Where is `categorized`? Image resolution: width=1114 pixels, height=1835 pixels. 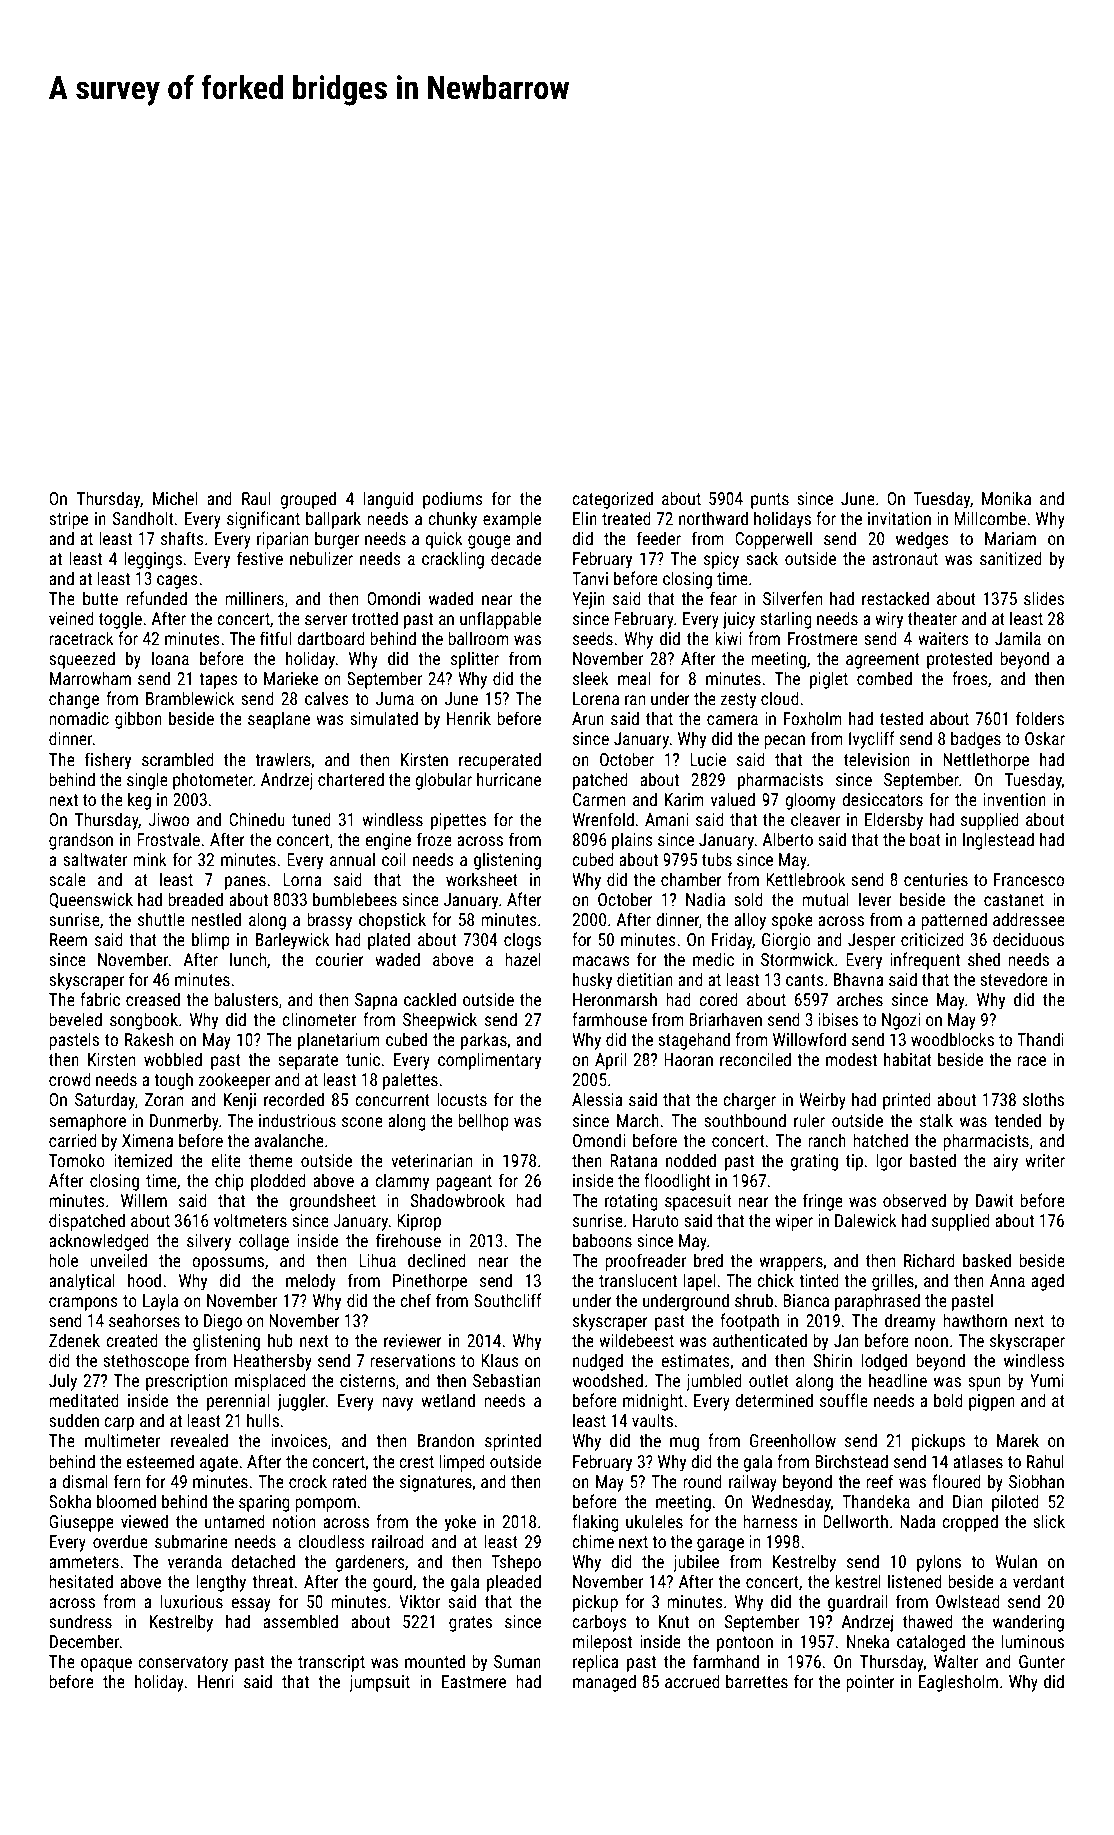
categorized is located at coordinates (612, 500).
